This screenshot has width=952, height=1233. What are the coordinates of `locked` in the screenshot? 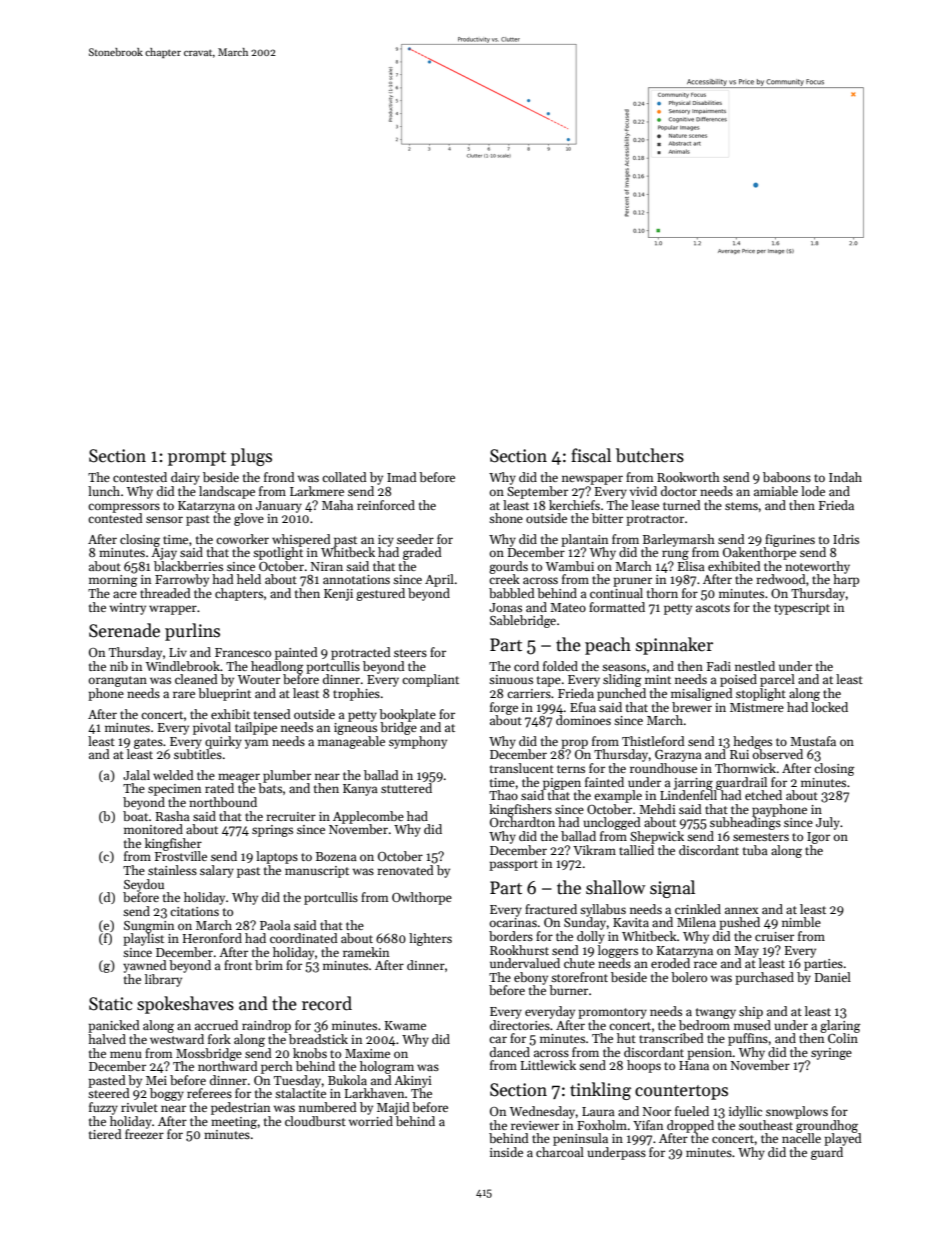 It's located at (829, 707).
